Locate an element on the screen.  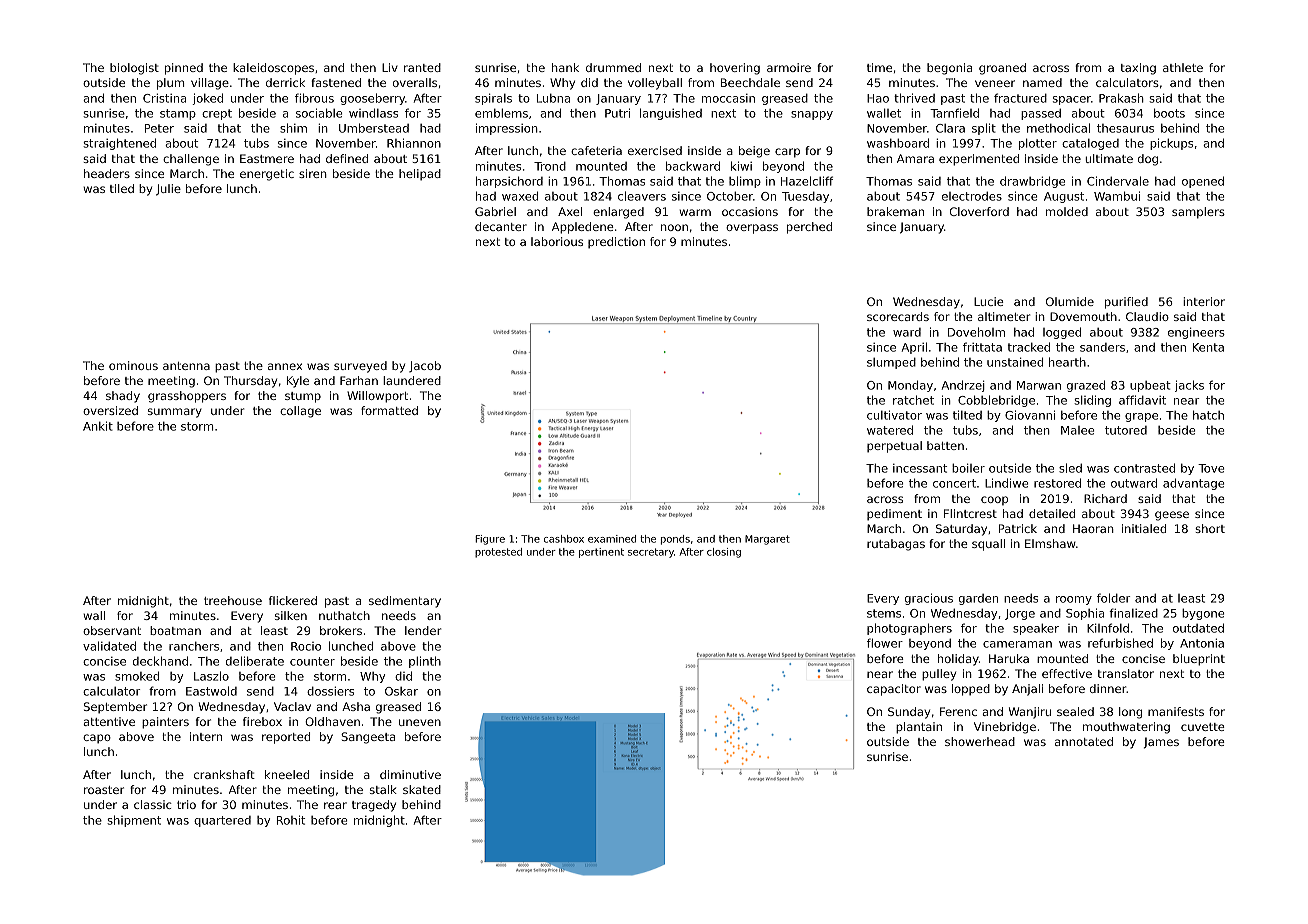
Umberstead is located at coordinates (374, 128).
